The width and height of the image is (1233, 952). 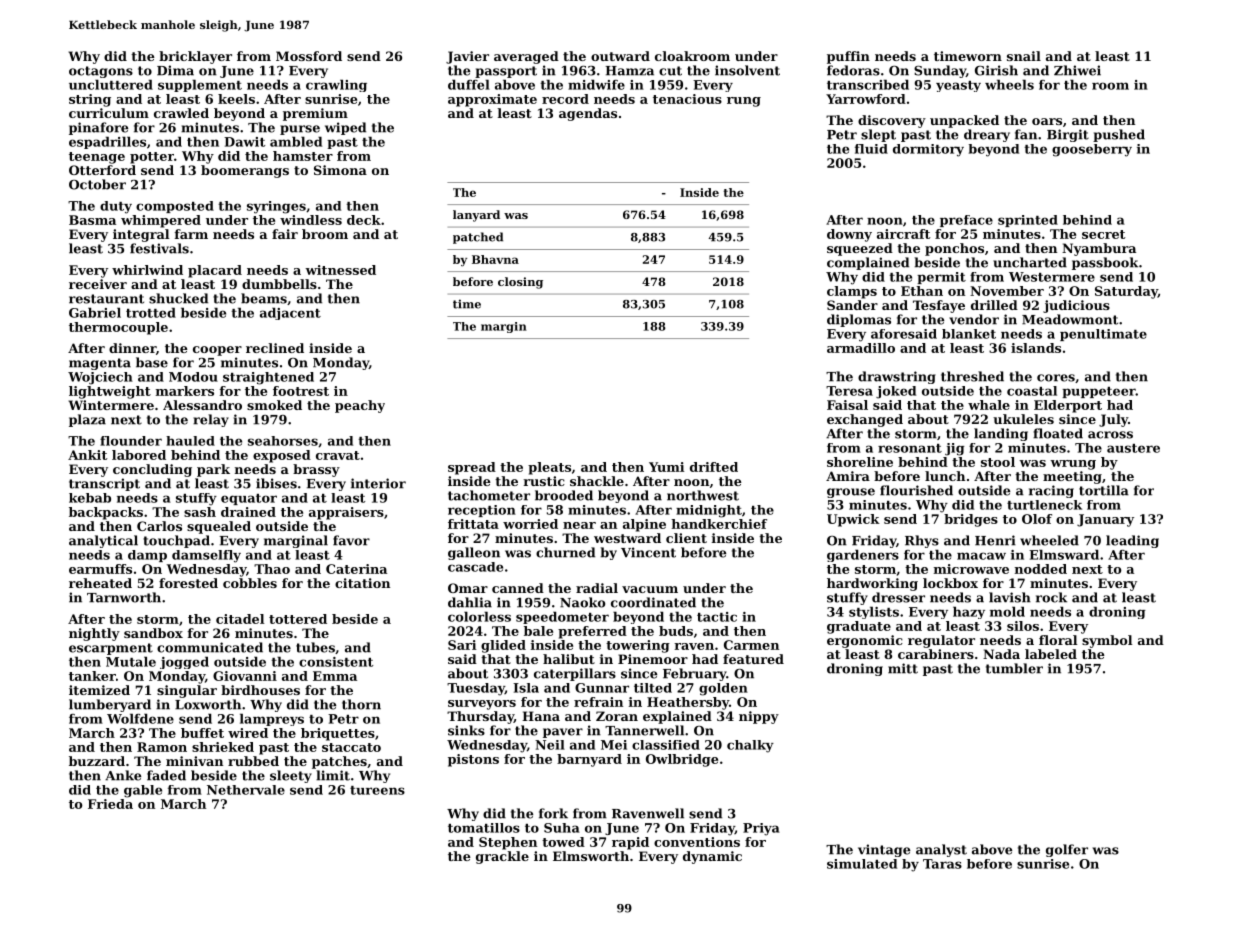 I want to click on shucked, so click(x=178, y=298).
